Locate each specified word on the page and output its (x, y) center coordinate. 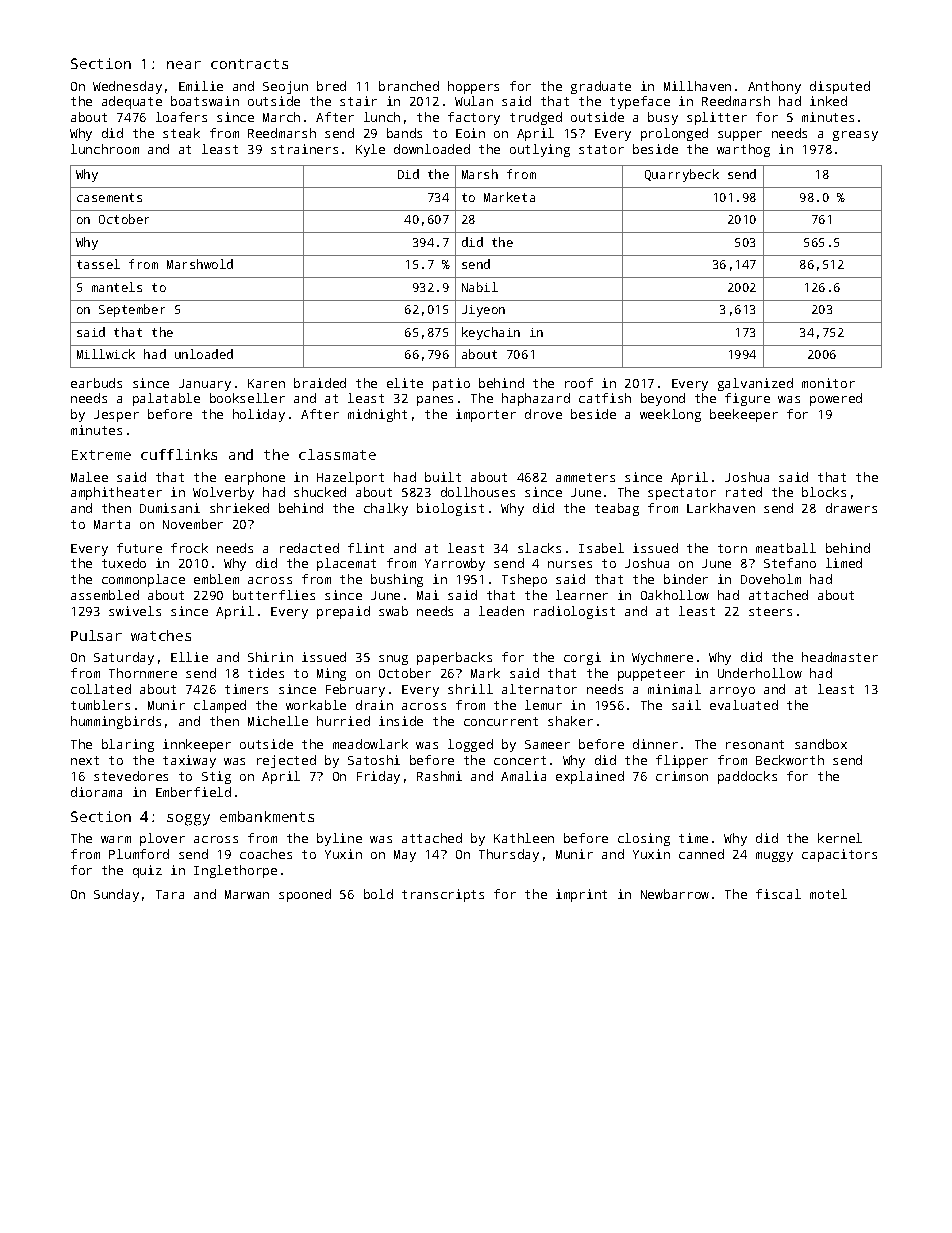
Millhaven (697, 86)
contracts (249, 64)
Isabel (601, 548)
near (184, 65)
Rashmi (439, 776)
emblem (216, 579)
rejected (286, 761)
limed (844, 563)
